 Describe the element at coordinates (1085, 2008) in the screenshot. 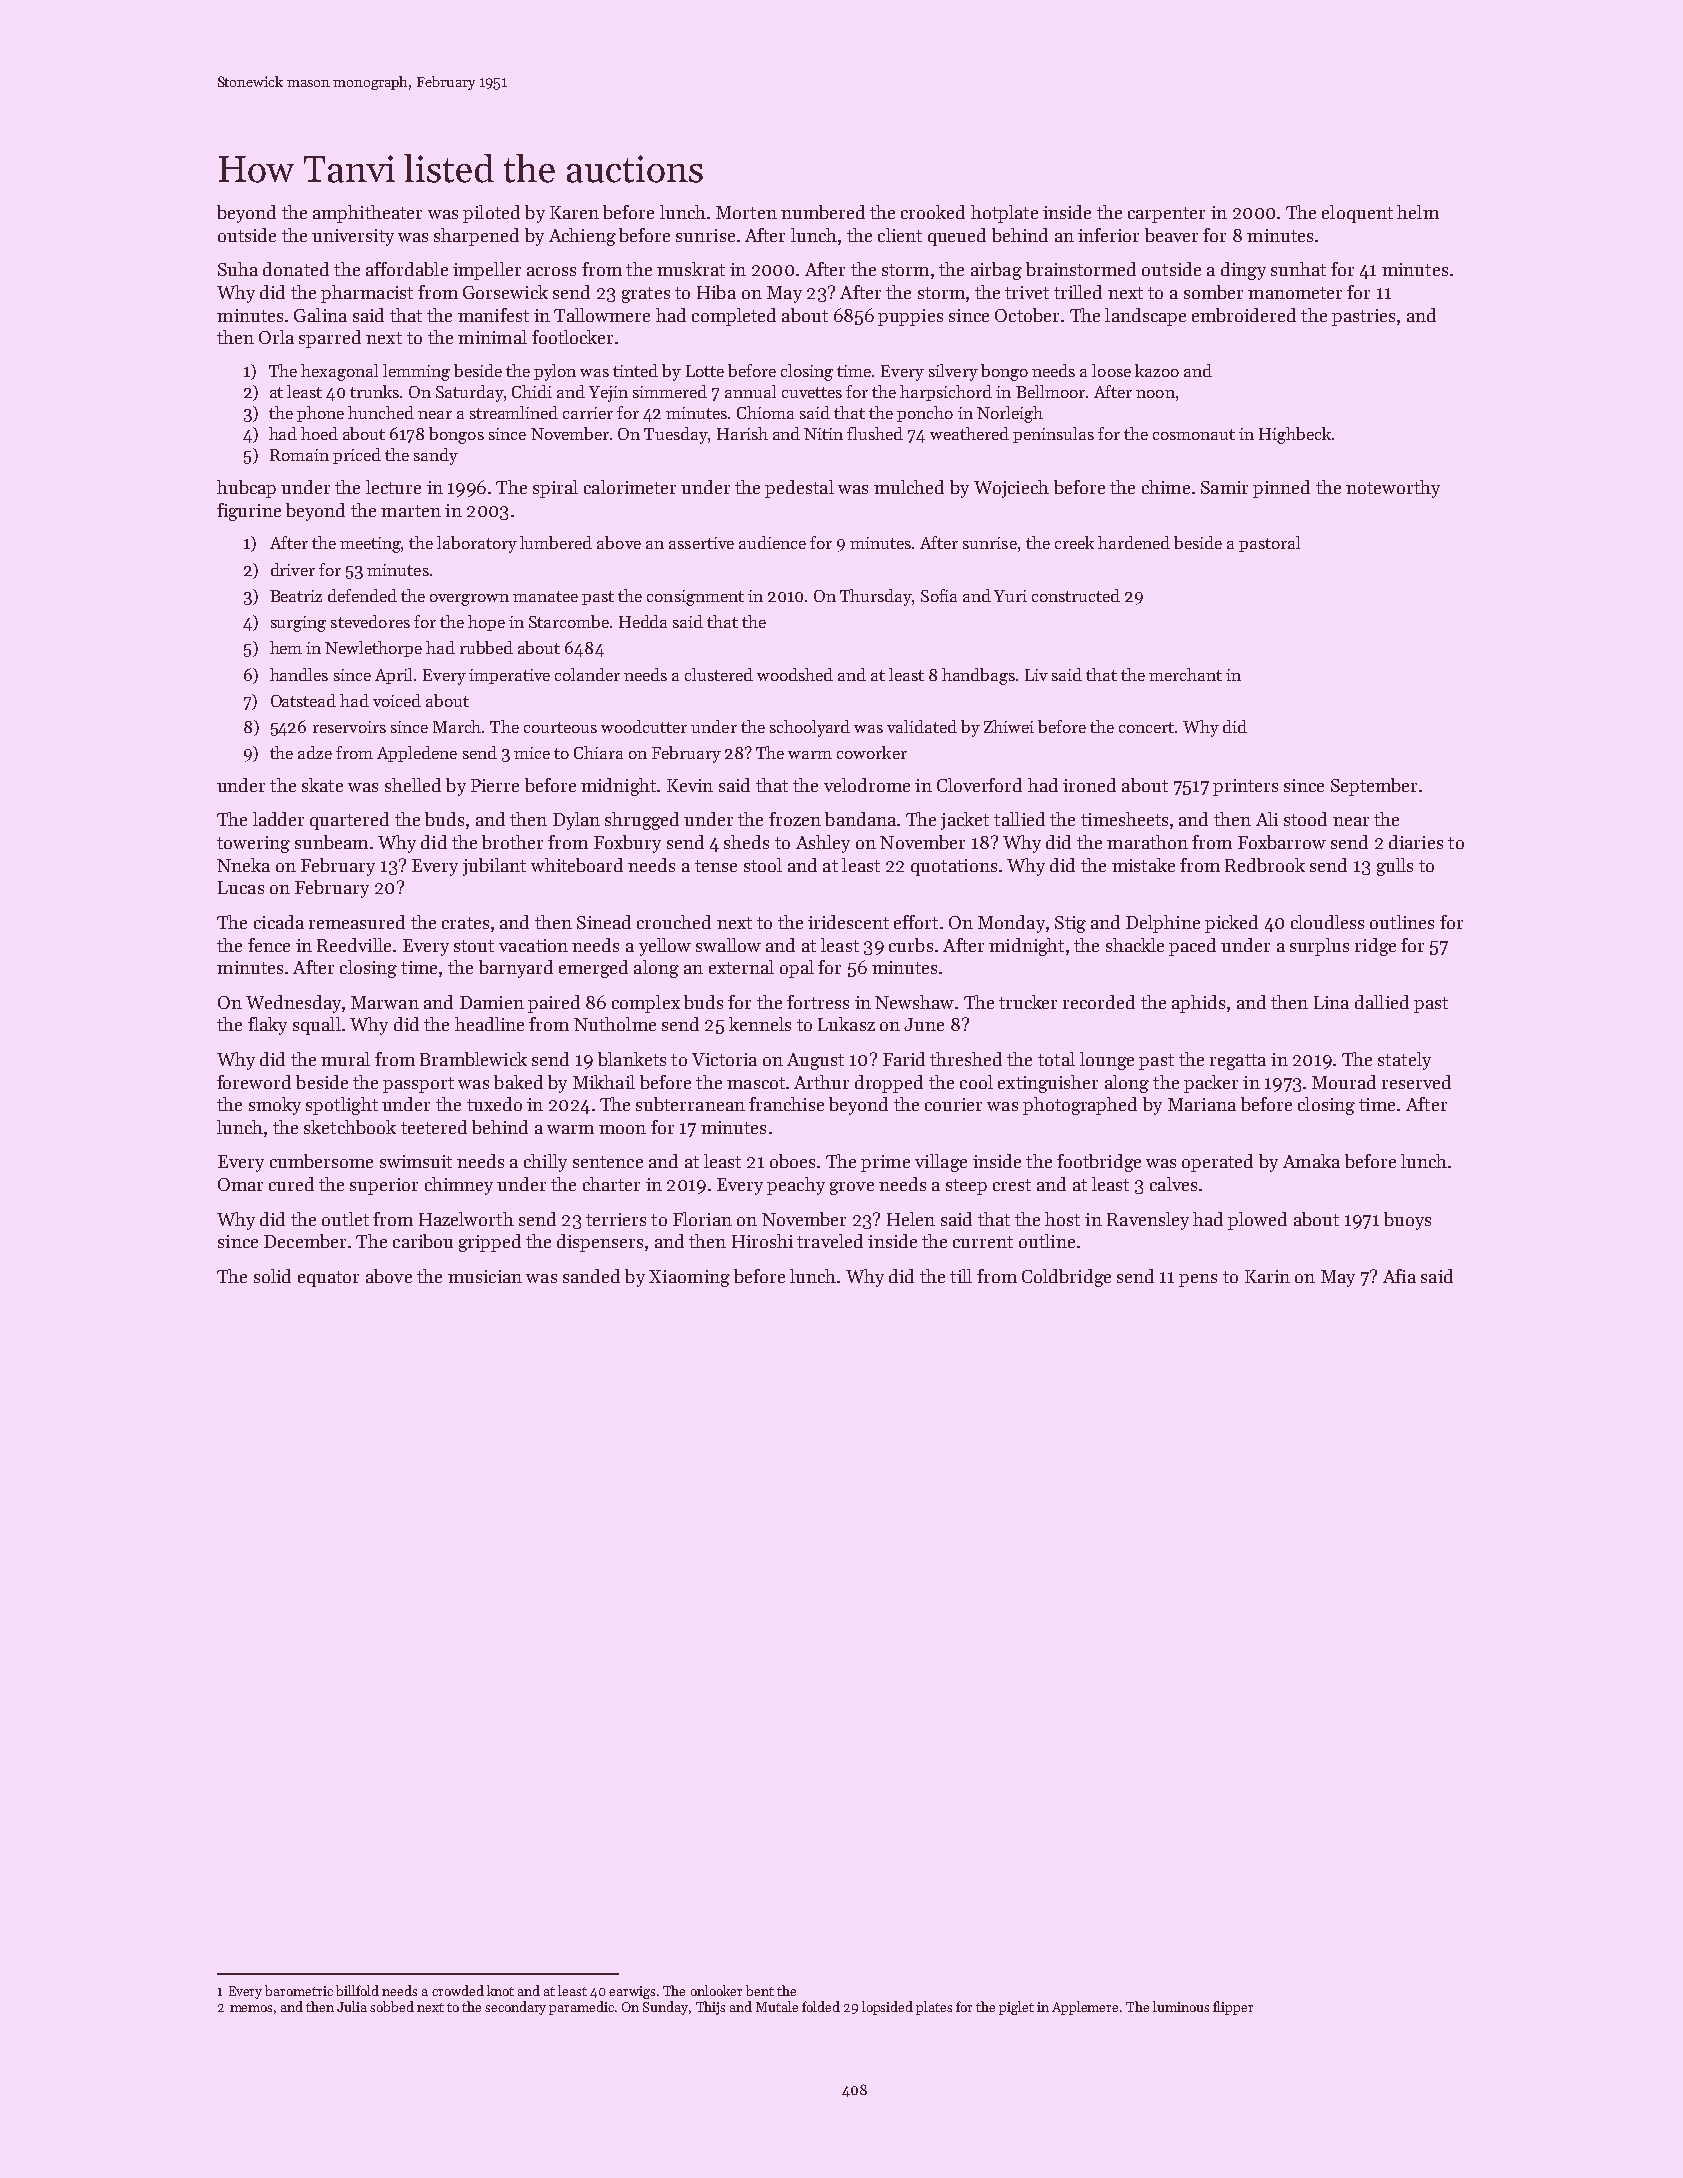

I see `Applemere` at that location.
